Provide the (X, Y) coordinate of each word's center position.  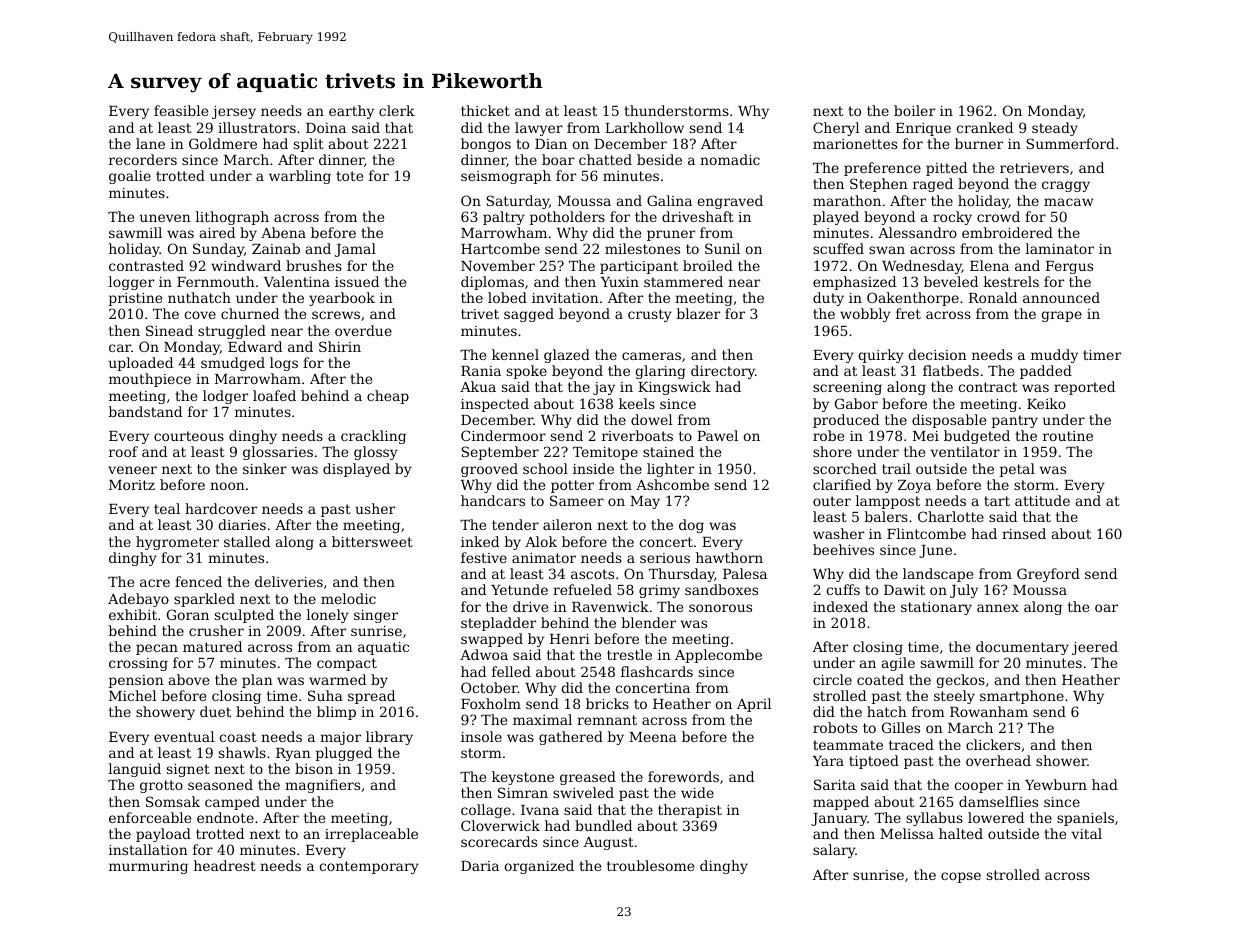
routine (1068, 436)
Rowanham (989, 711)
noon (227, 486)
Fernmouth (216, 281)
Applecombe (718, 656)
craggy (1066, 186)
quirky (881, 356)
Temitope (605, 453)
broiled (708, 265)
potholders (567, 218)
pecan (157, 649)
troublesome (650, 865)
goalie (130, 177)
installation (148, 849)
